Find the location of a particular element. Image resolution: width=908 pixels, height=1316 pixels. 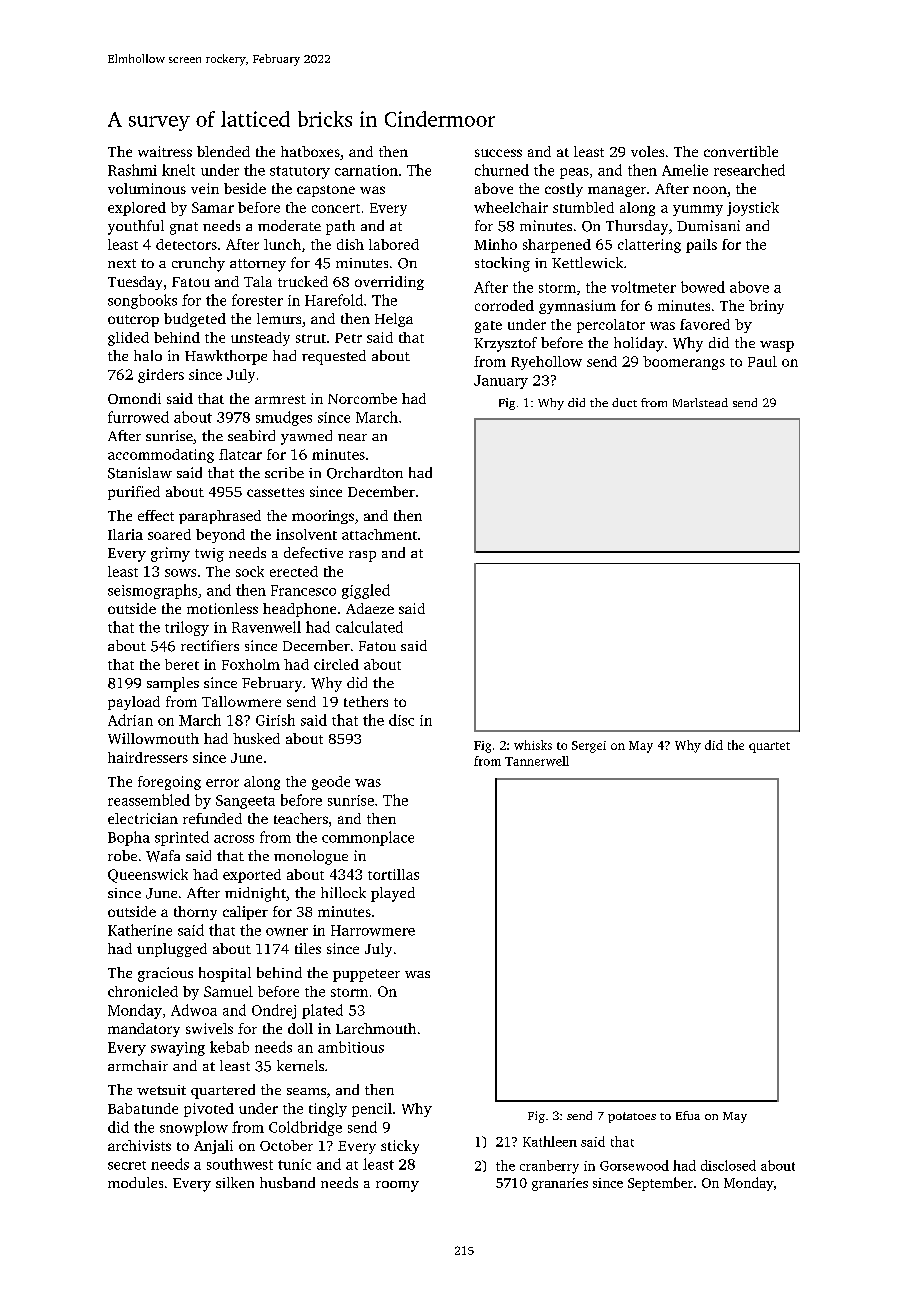

exported is located at coordinates (252, 876).
